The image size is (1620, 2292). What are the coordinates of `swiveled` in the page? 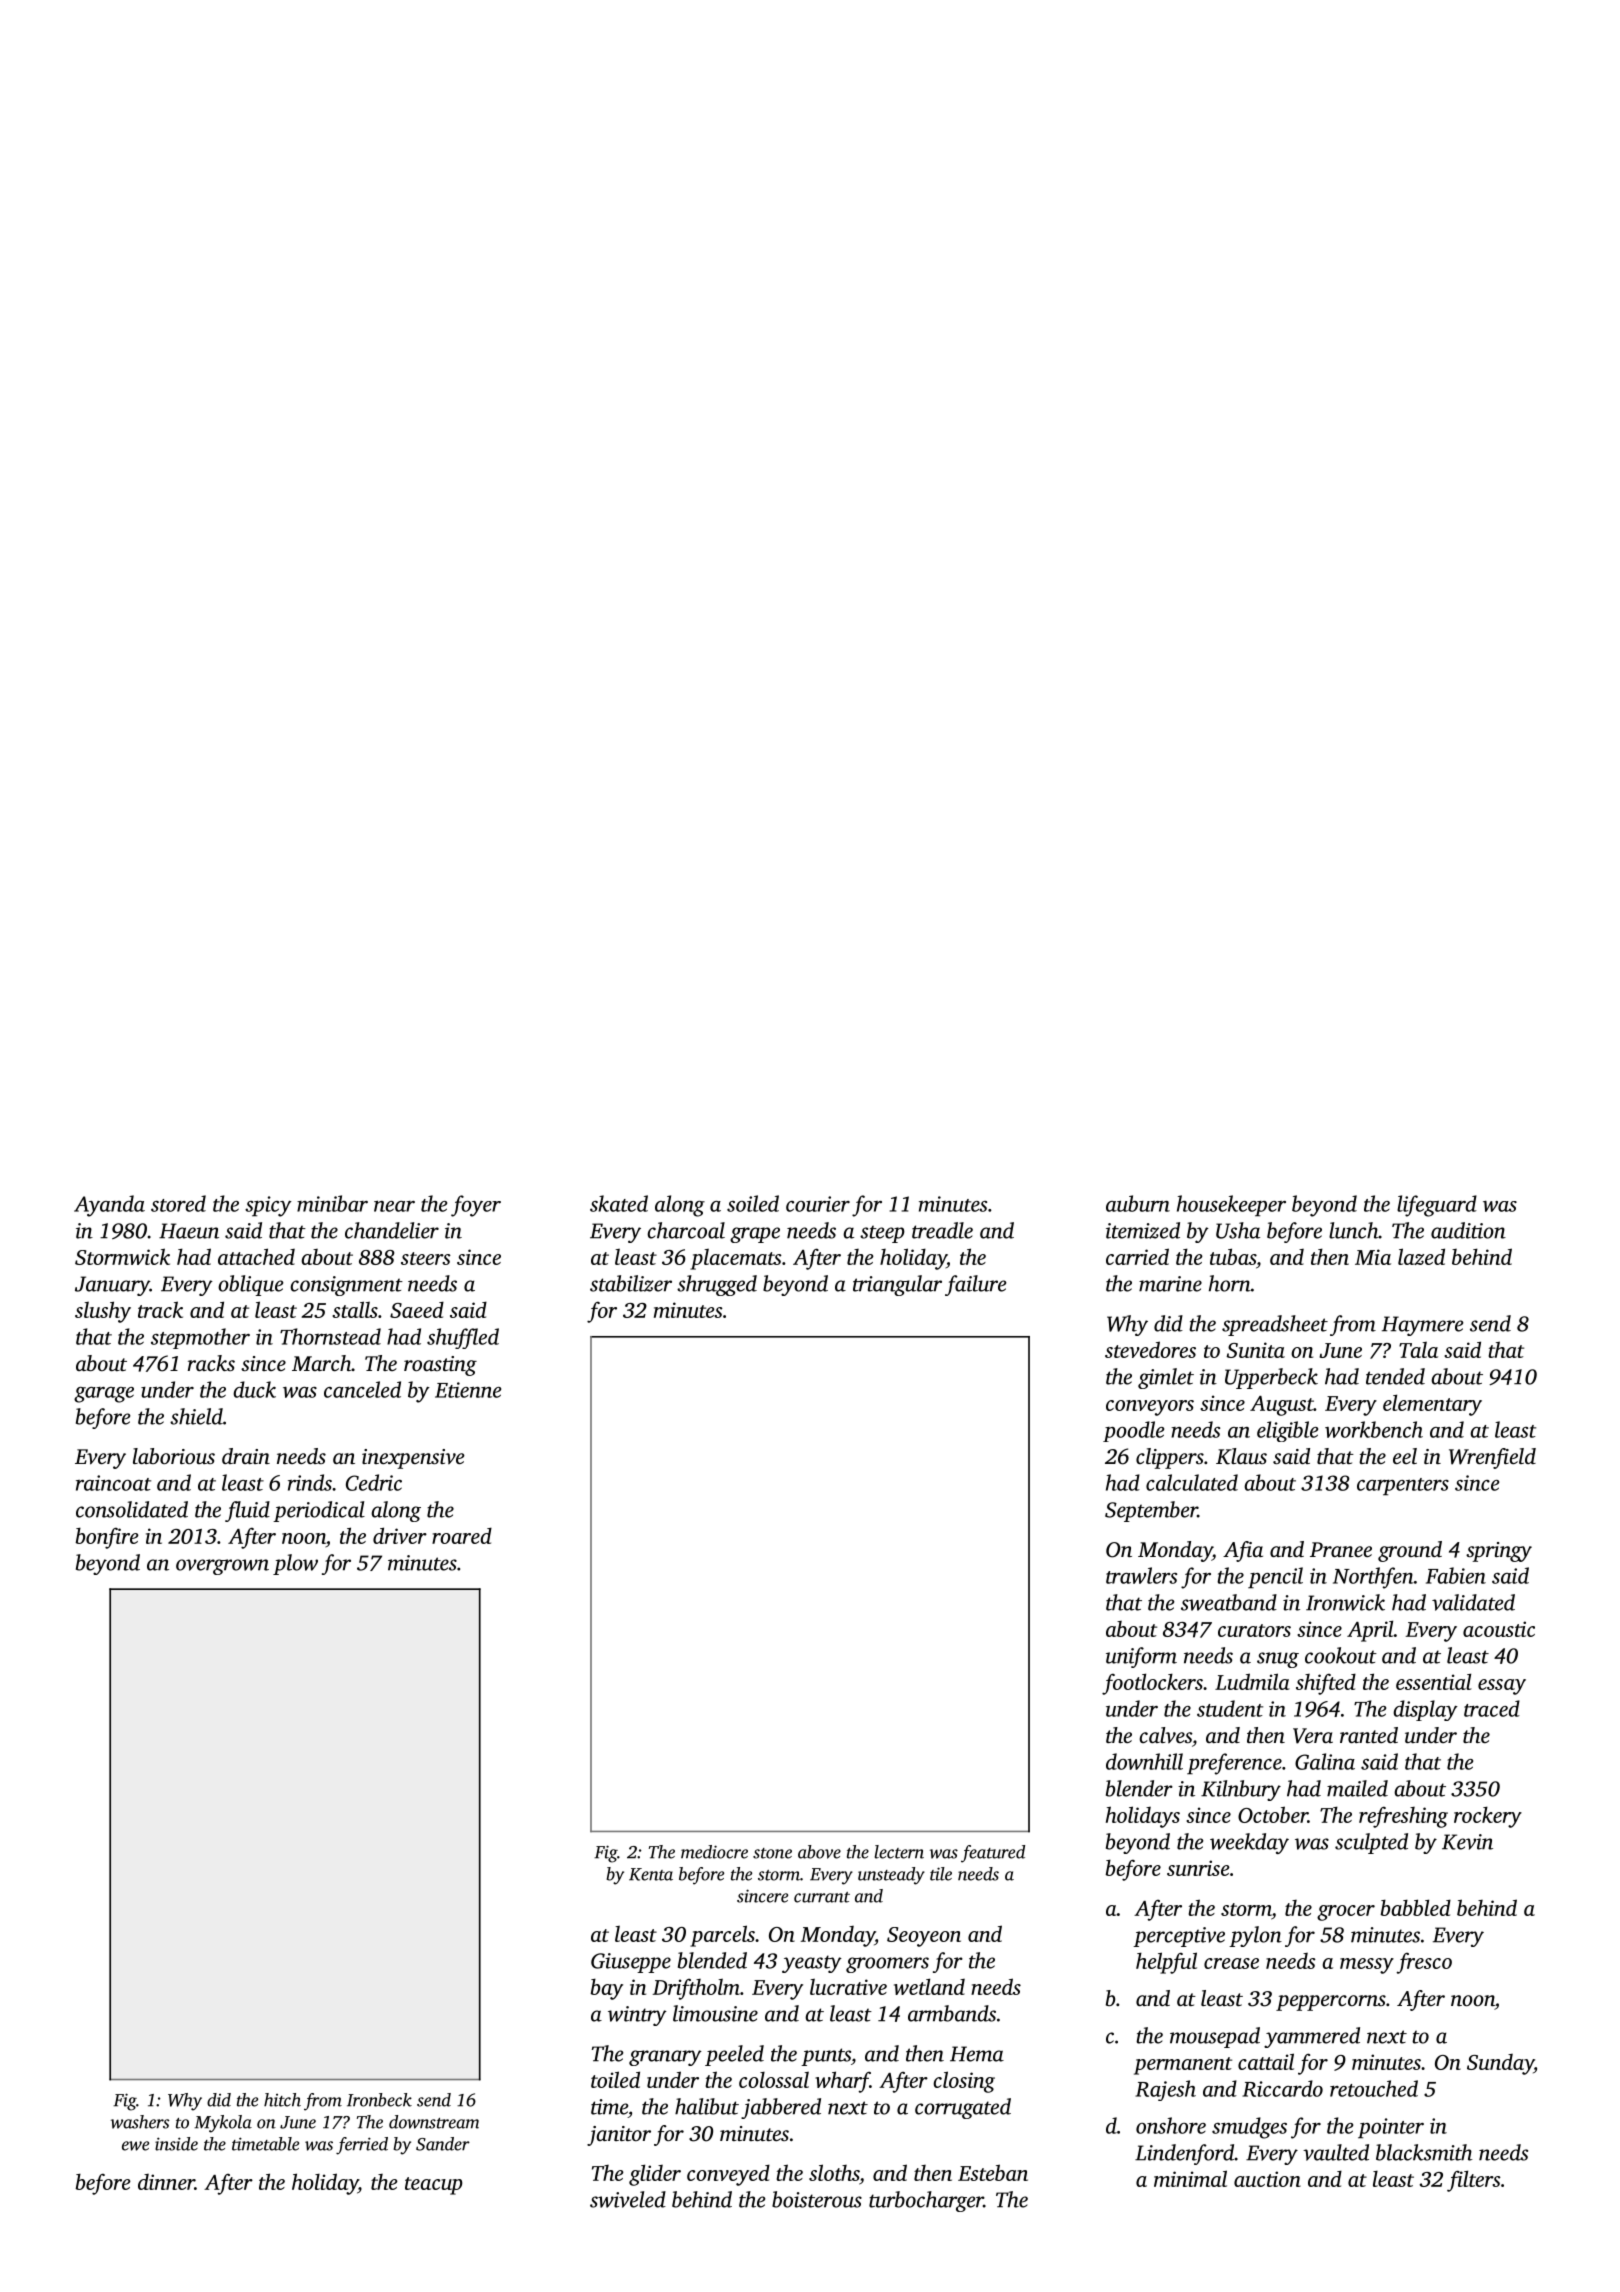 It's located at (628, 2199).
